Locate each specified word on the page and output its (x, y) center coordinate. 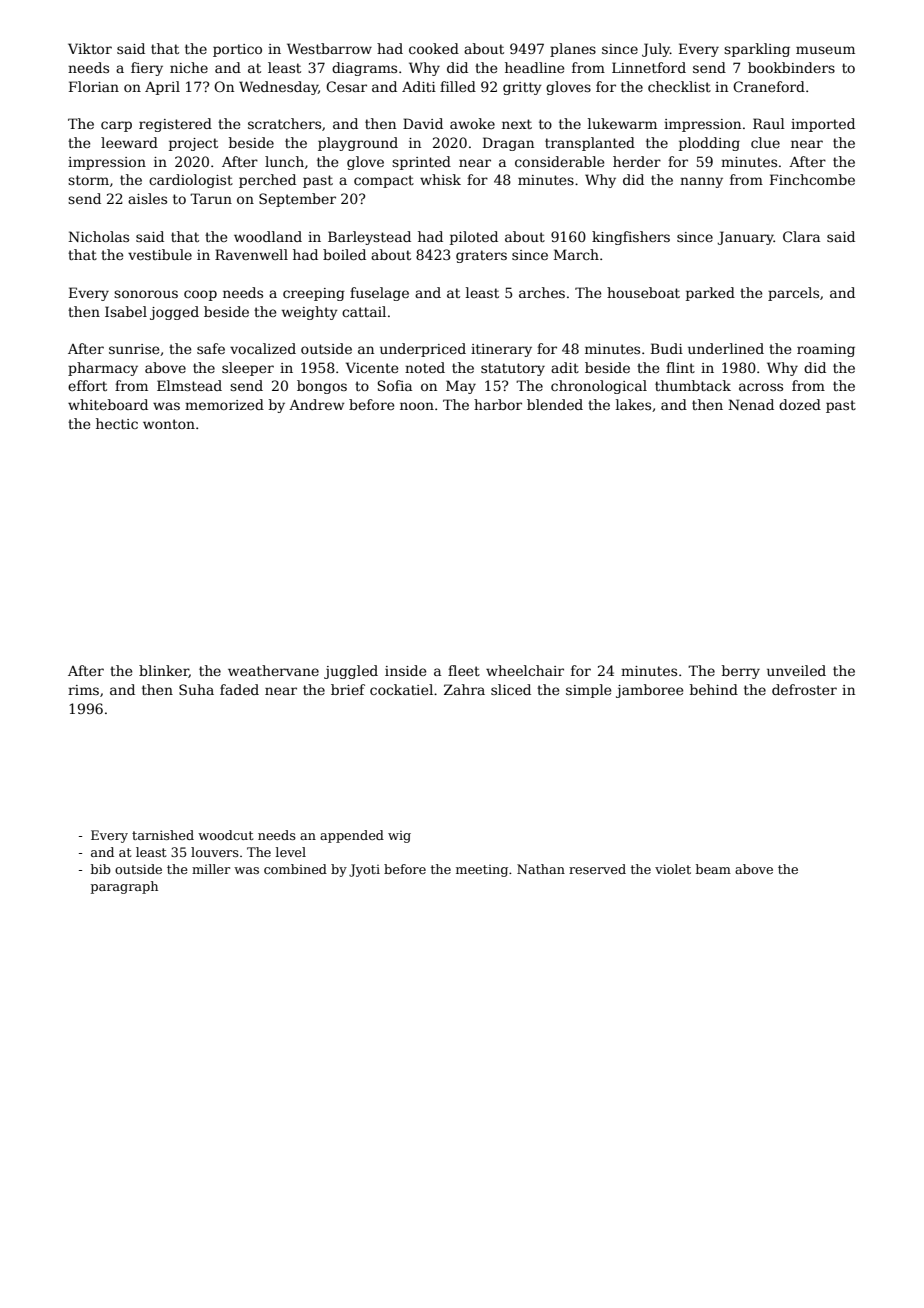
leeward (129, 142)
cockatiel (401, 689)
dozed (800, 404)
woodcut (225, 835)
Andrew (316, 404)
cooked (434, 48)
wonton (169, 424)
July (656, 50)
